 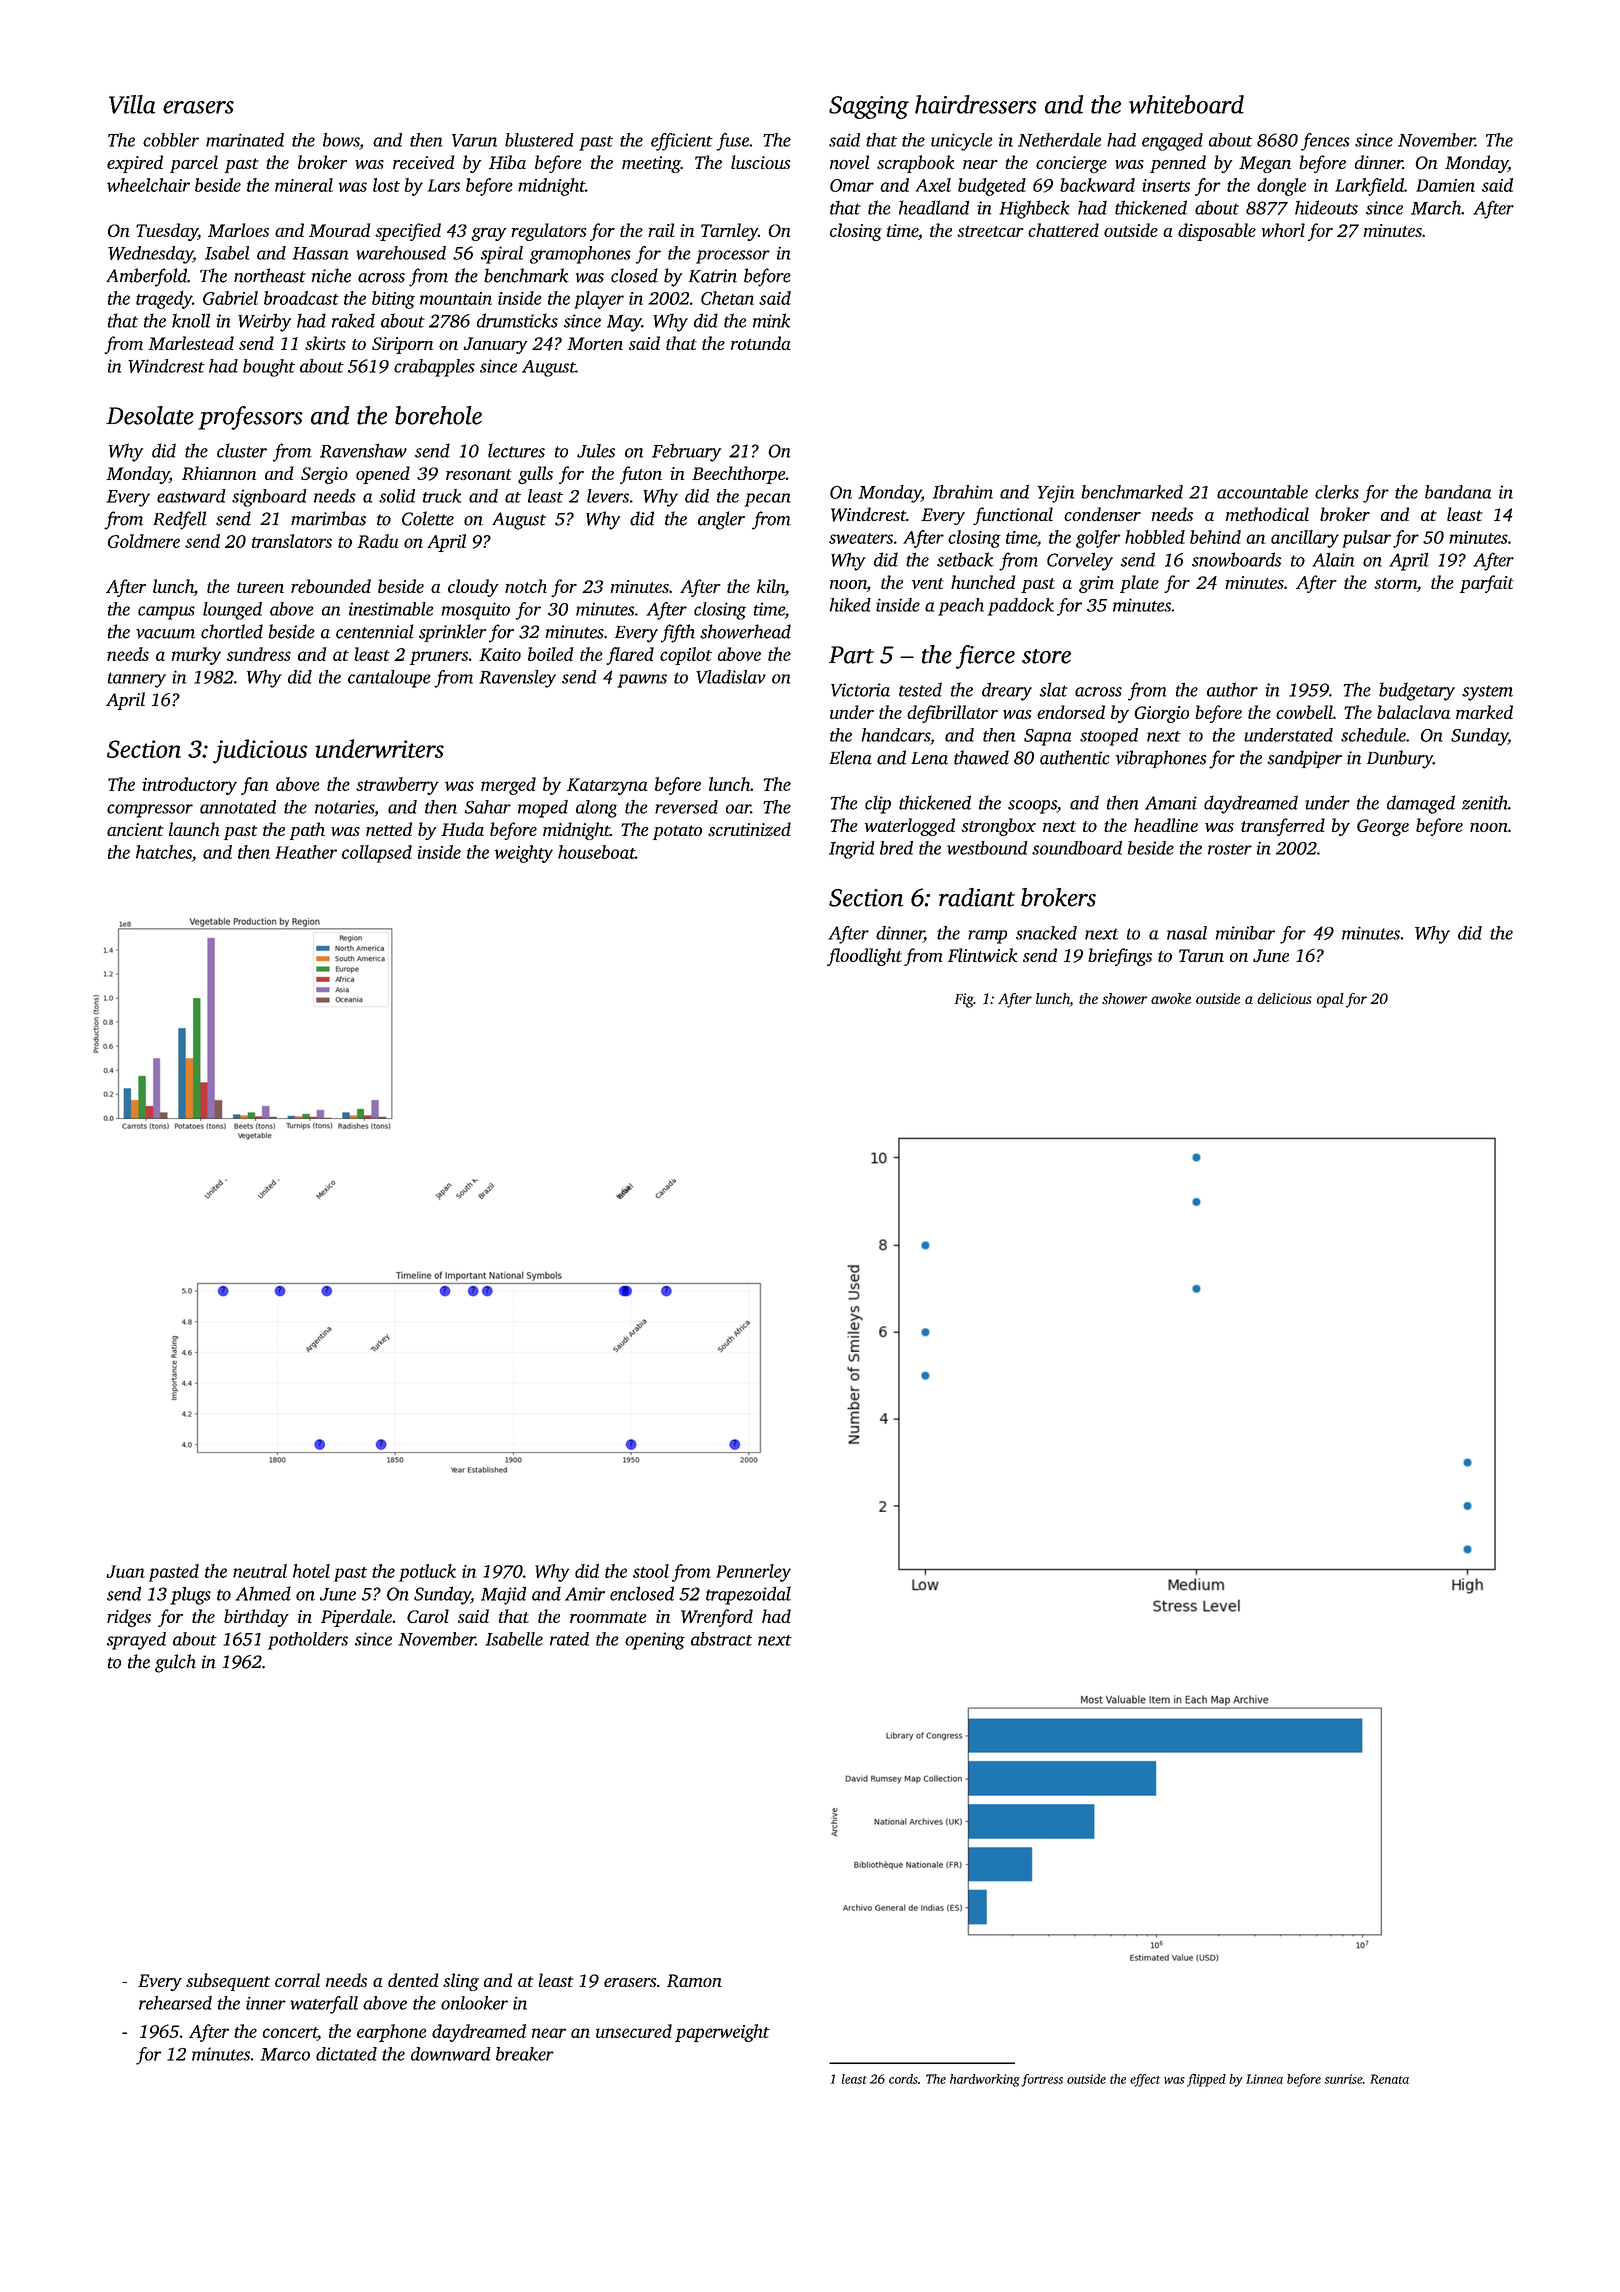 I want to click on Ramon, so click(x=694, y=1981).
